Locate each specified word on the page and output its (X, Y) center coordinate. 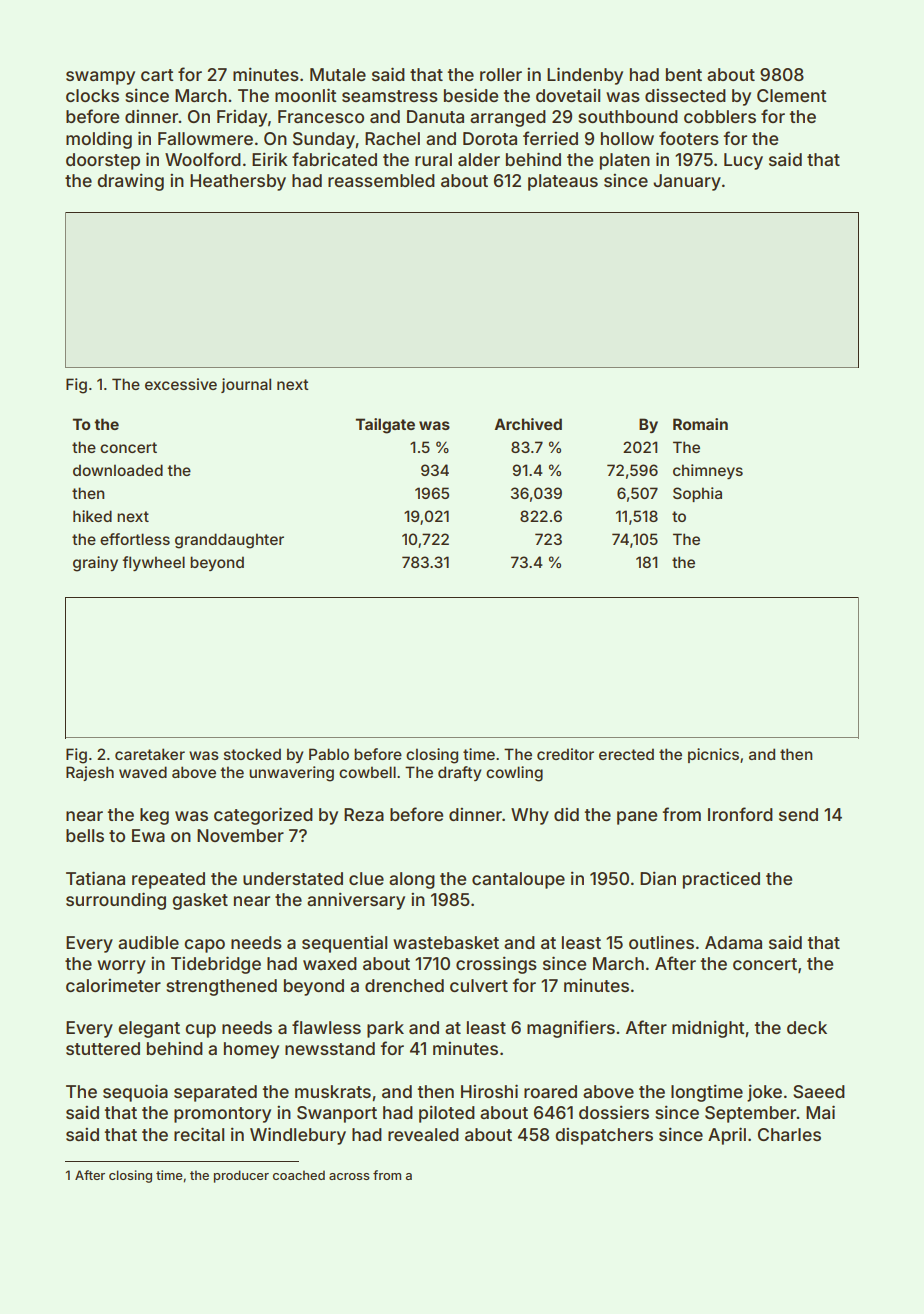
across (349, 1176)
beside (471, 95)
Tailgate (385, 426)
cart (157, 75)
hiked (92, 516)
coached (299, 1175)
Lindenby (585, 76)
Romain (700, 424)
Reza (364, 814)
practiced (721, 880)
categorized (263, 816)
